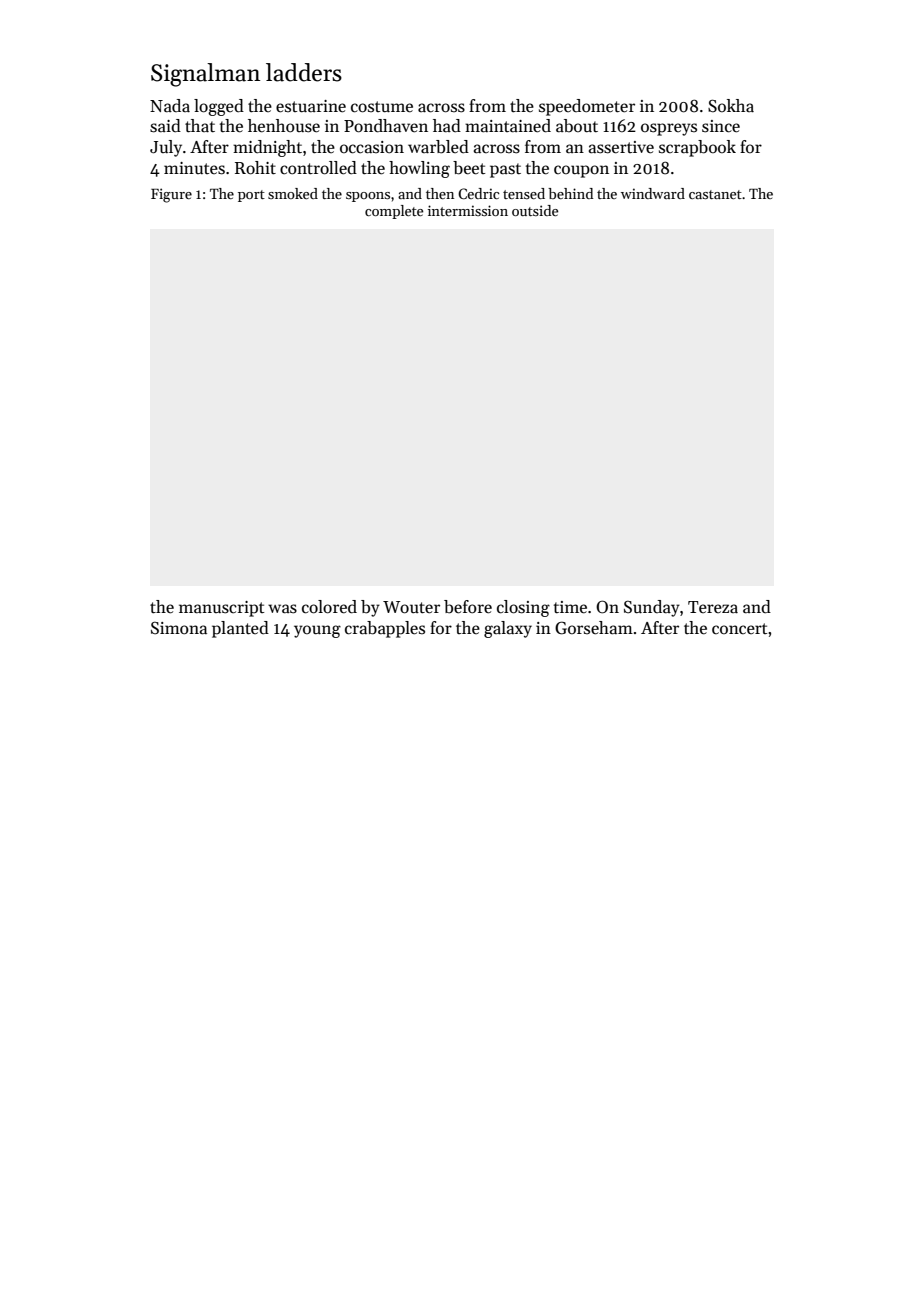 This image has height=1311, width=924. What do you see at coordinates (715, 194) in the image?
I see `castanet` at bounding box center [715, 194].
